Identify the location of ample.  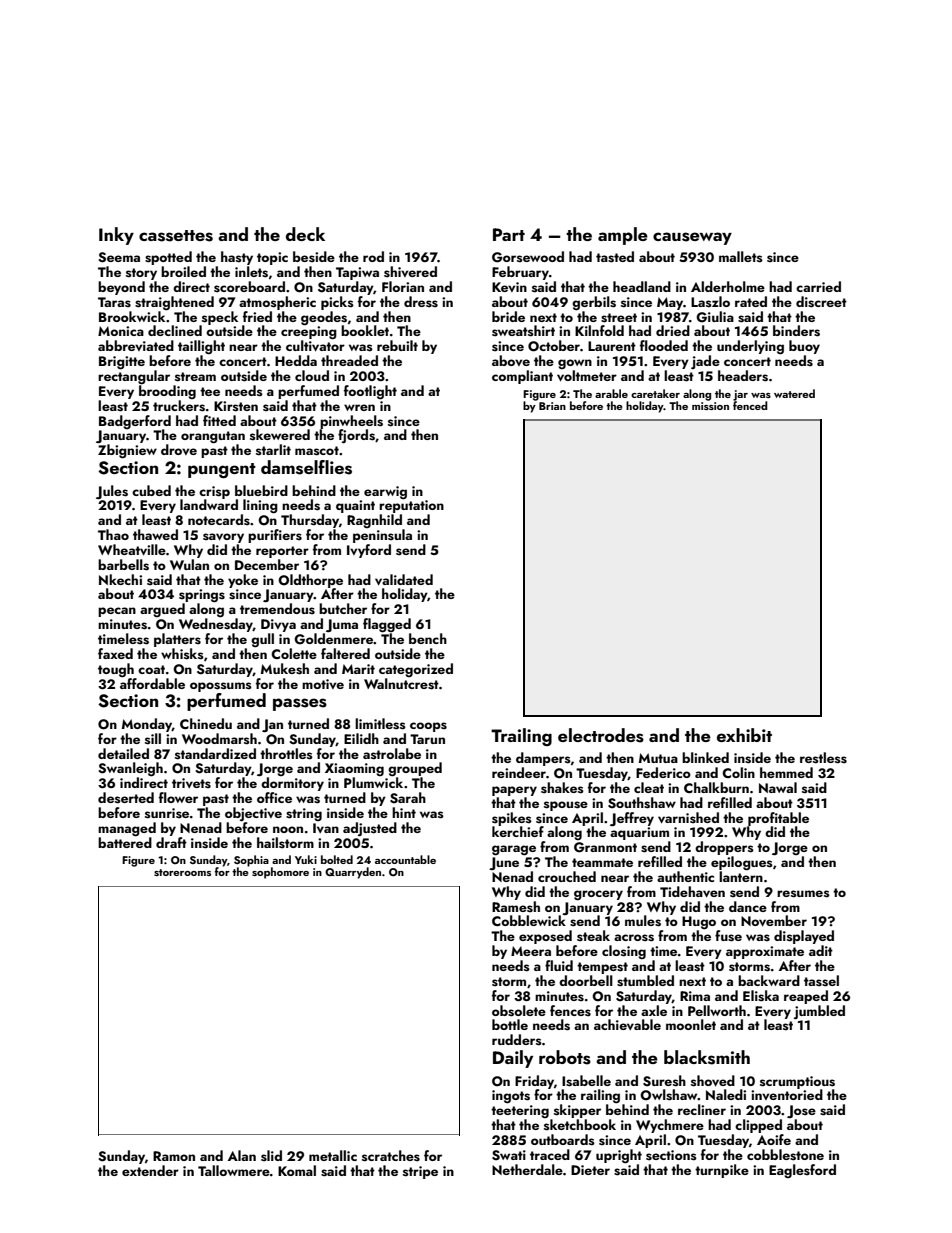
(623, 236).
